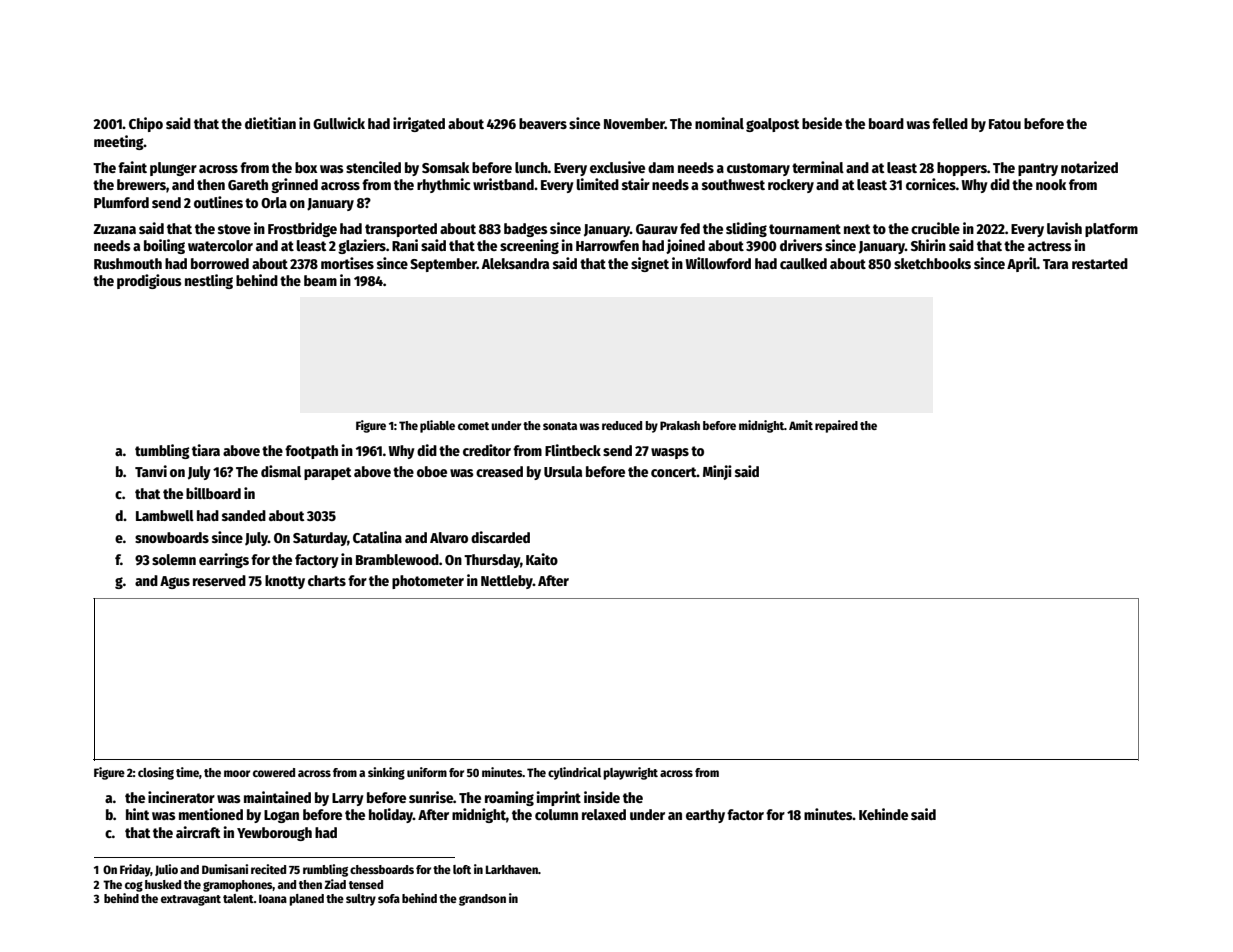 This screenshot has height=952, width=1233. I want to click on dietitian, so click(270, 123).
